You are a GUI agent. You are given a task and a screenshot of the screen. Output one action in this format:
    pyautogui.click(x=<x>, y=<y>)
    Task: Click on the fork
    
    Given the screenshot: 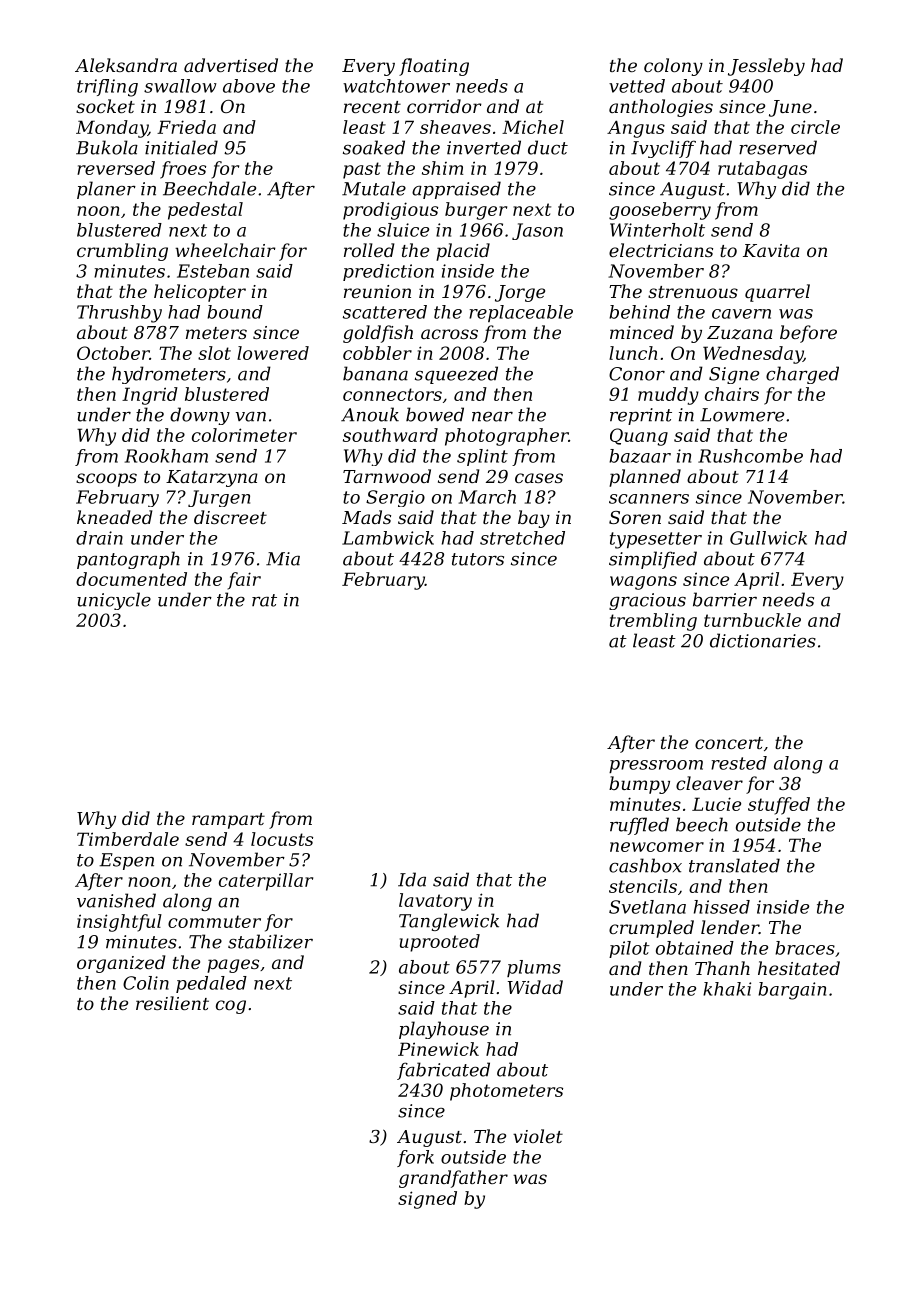 What is the action you would take?
    pyautogui.click(x=415, y=1158)
